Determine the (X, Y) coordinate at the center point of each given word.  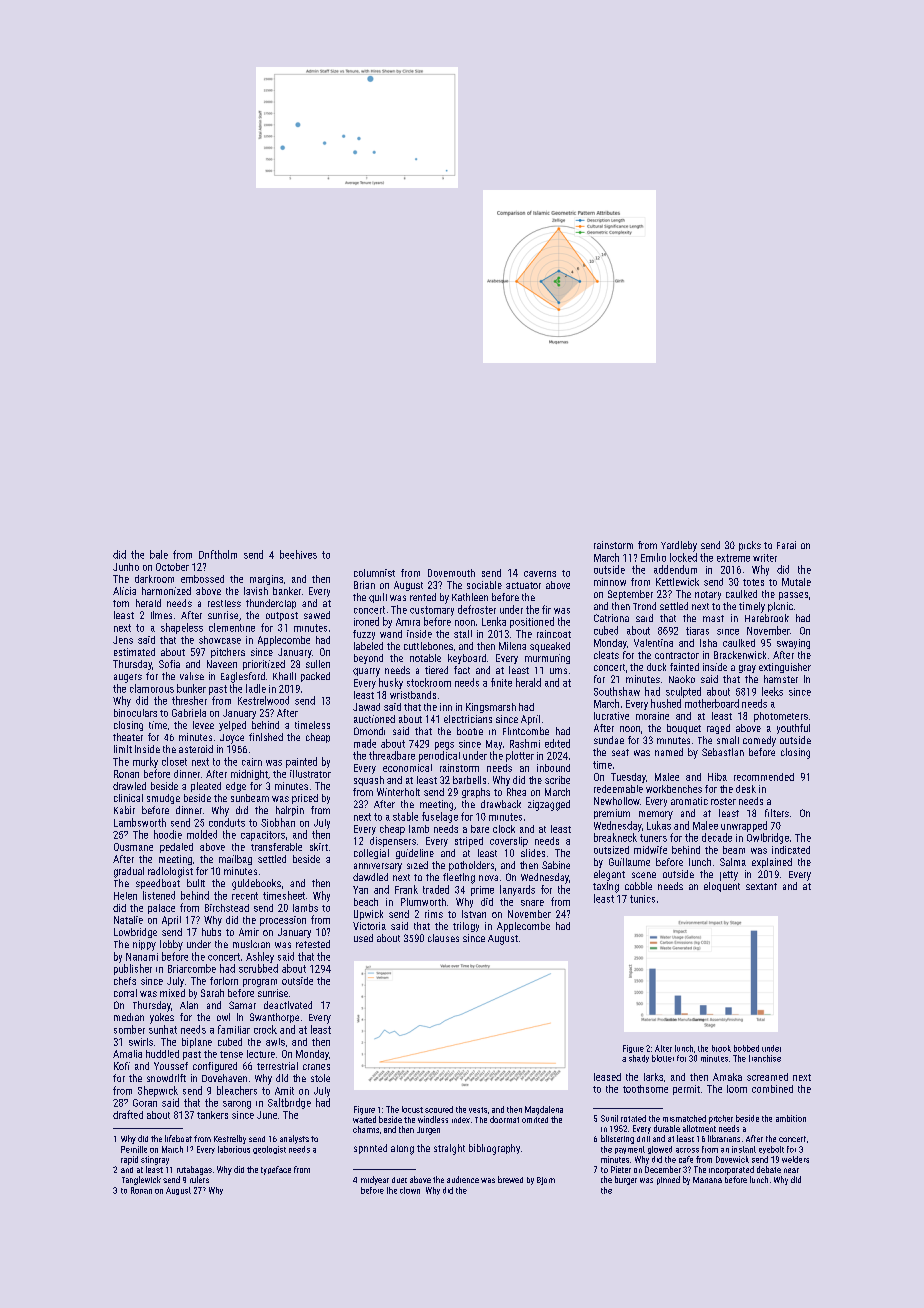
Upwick (368, 915)
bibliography (494, 1149)
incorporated (731, 1170)
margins (266, 580)
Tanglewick (141, 1180)
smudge (163, 799)
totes (753, 582)
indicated (791, 850)
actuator (523, 585)
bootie (470, 731)
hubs (211, 932)
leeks (772, 691)
